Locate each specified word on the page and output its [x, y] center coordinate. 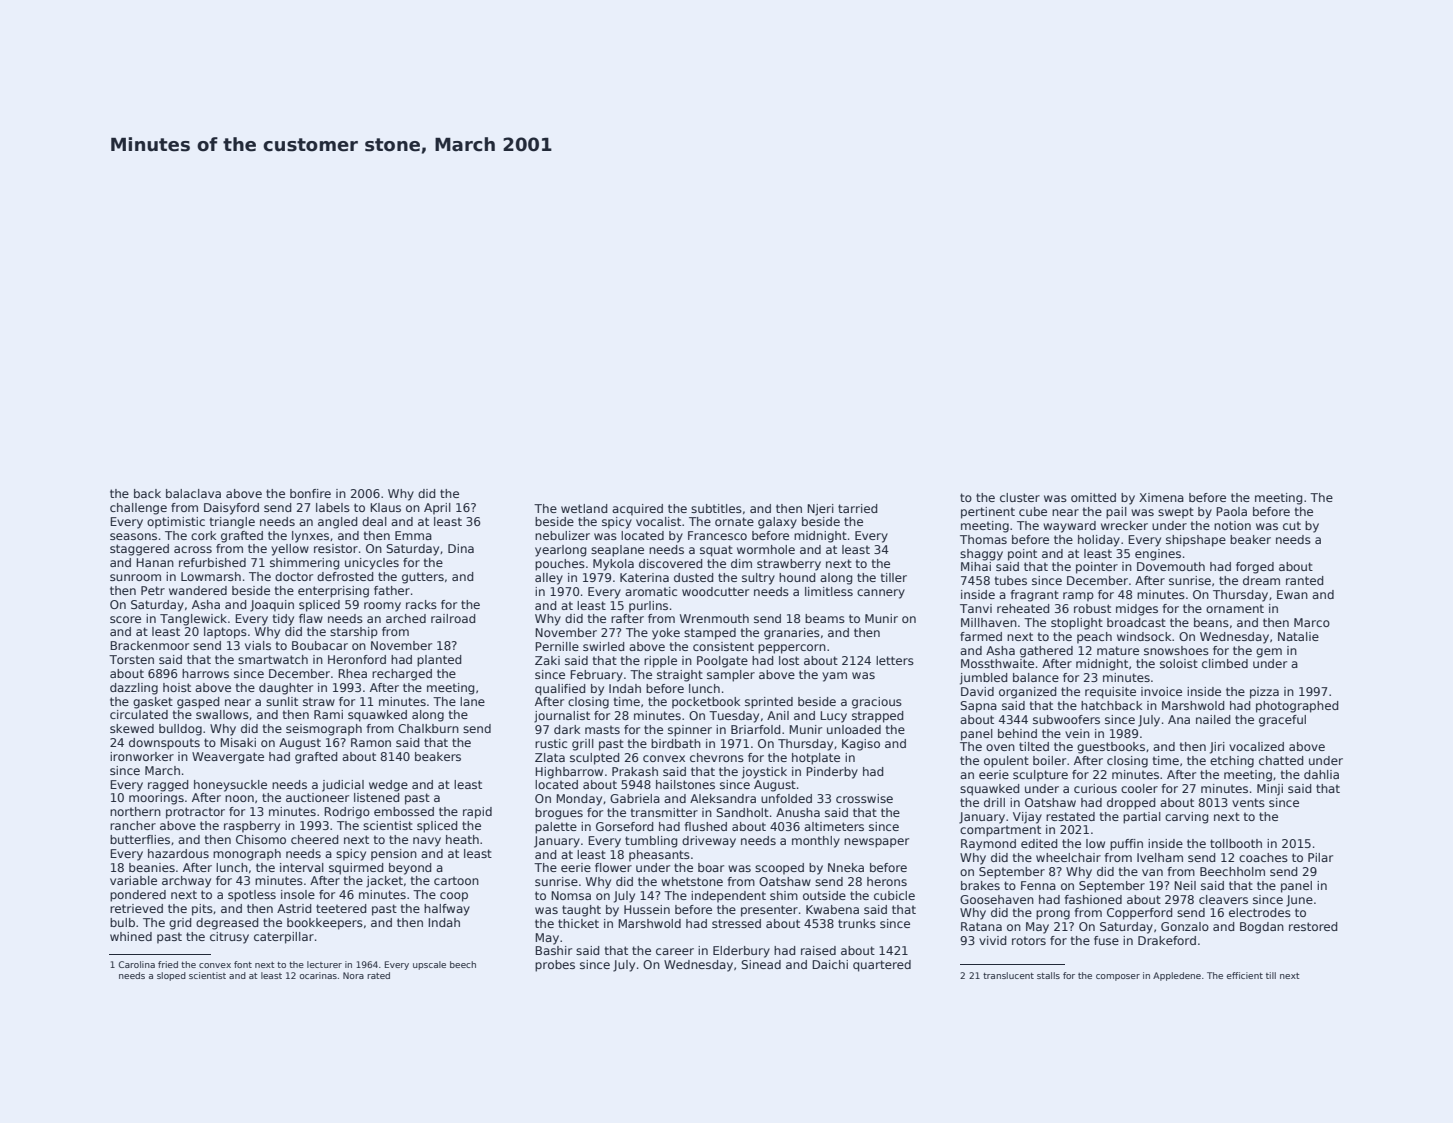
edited [1039, 843]
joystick [764, 773]
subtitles [716, 508]
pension [394, 855]
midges [1137, 610]
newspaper [876, 843]
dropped [1131, 804]
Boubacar [320, 645]
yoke [666, 634]
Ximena [1161, 497]
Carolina [137, 964]
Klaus [385, 507]
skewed [132, 728]
